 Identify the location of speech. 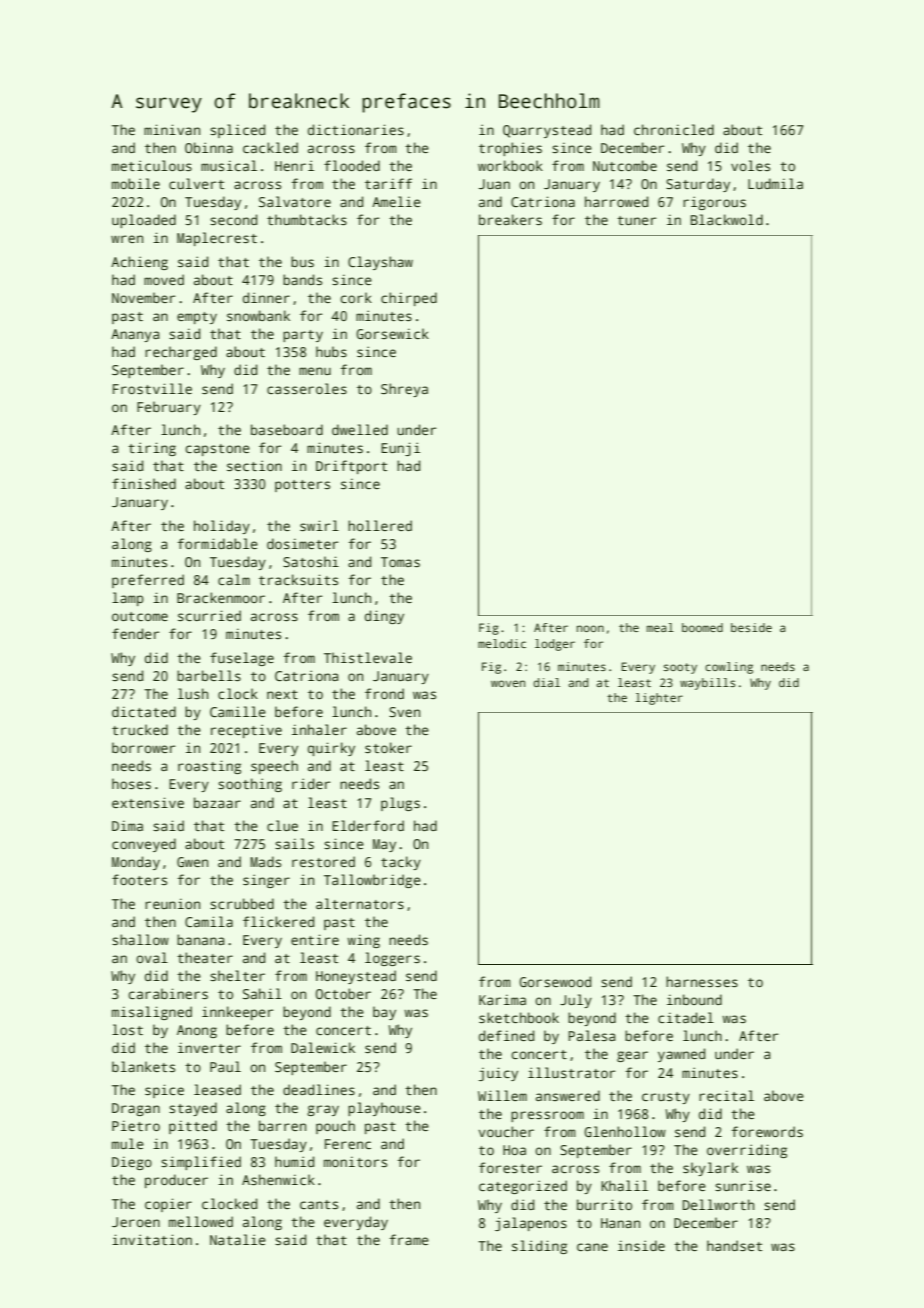
(274, 767).
